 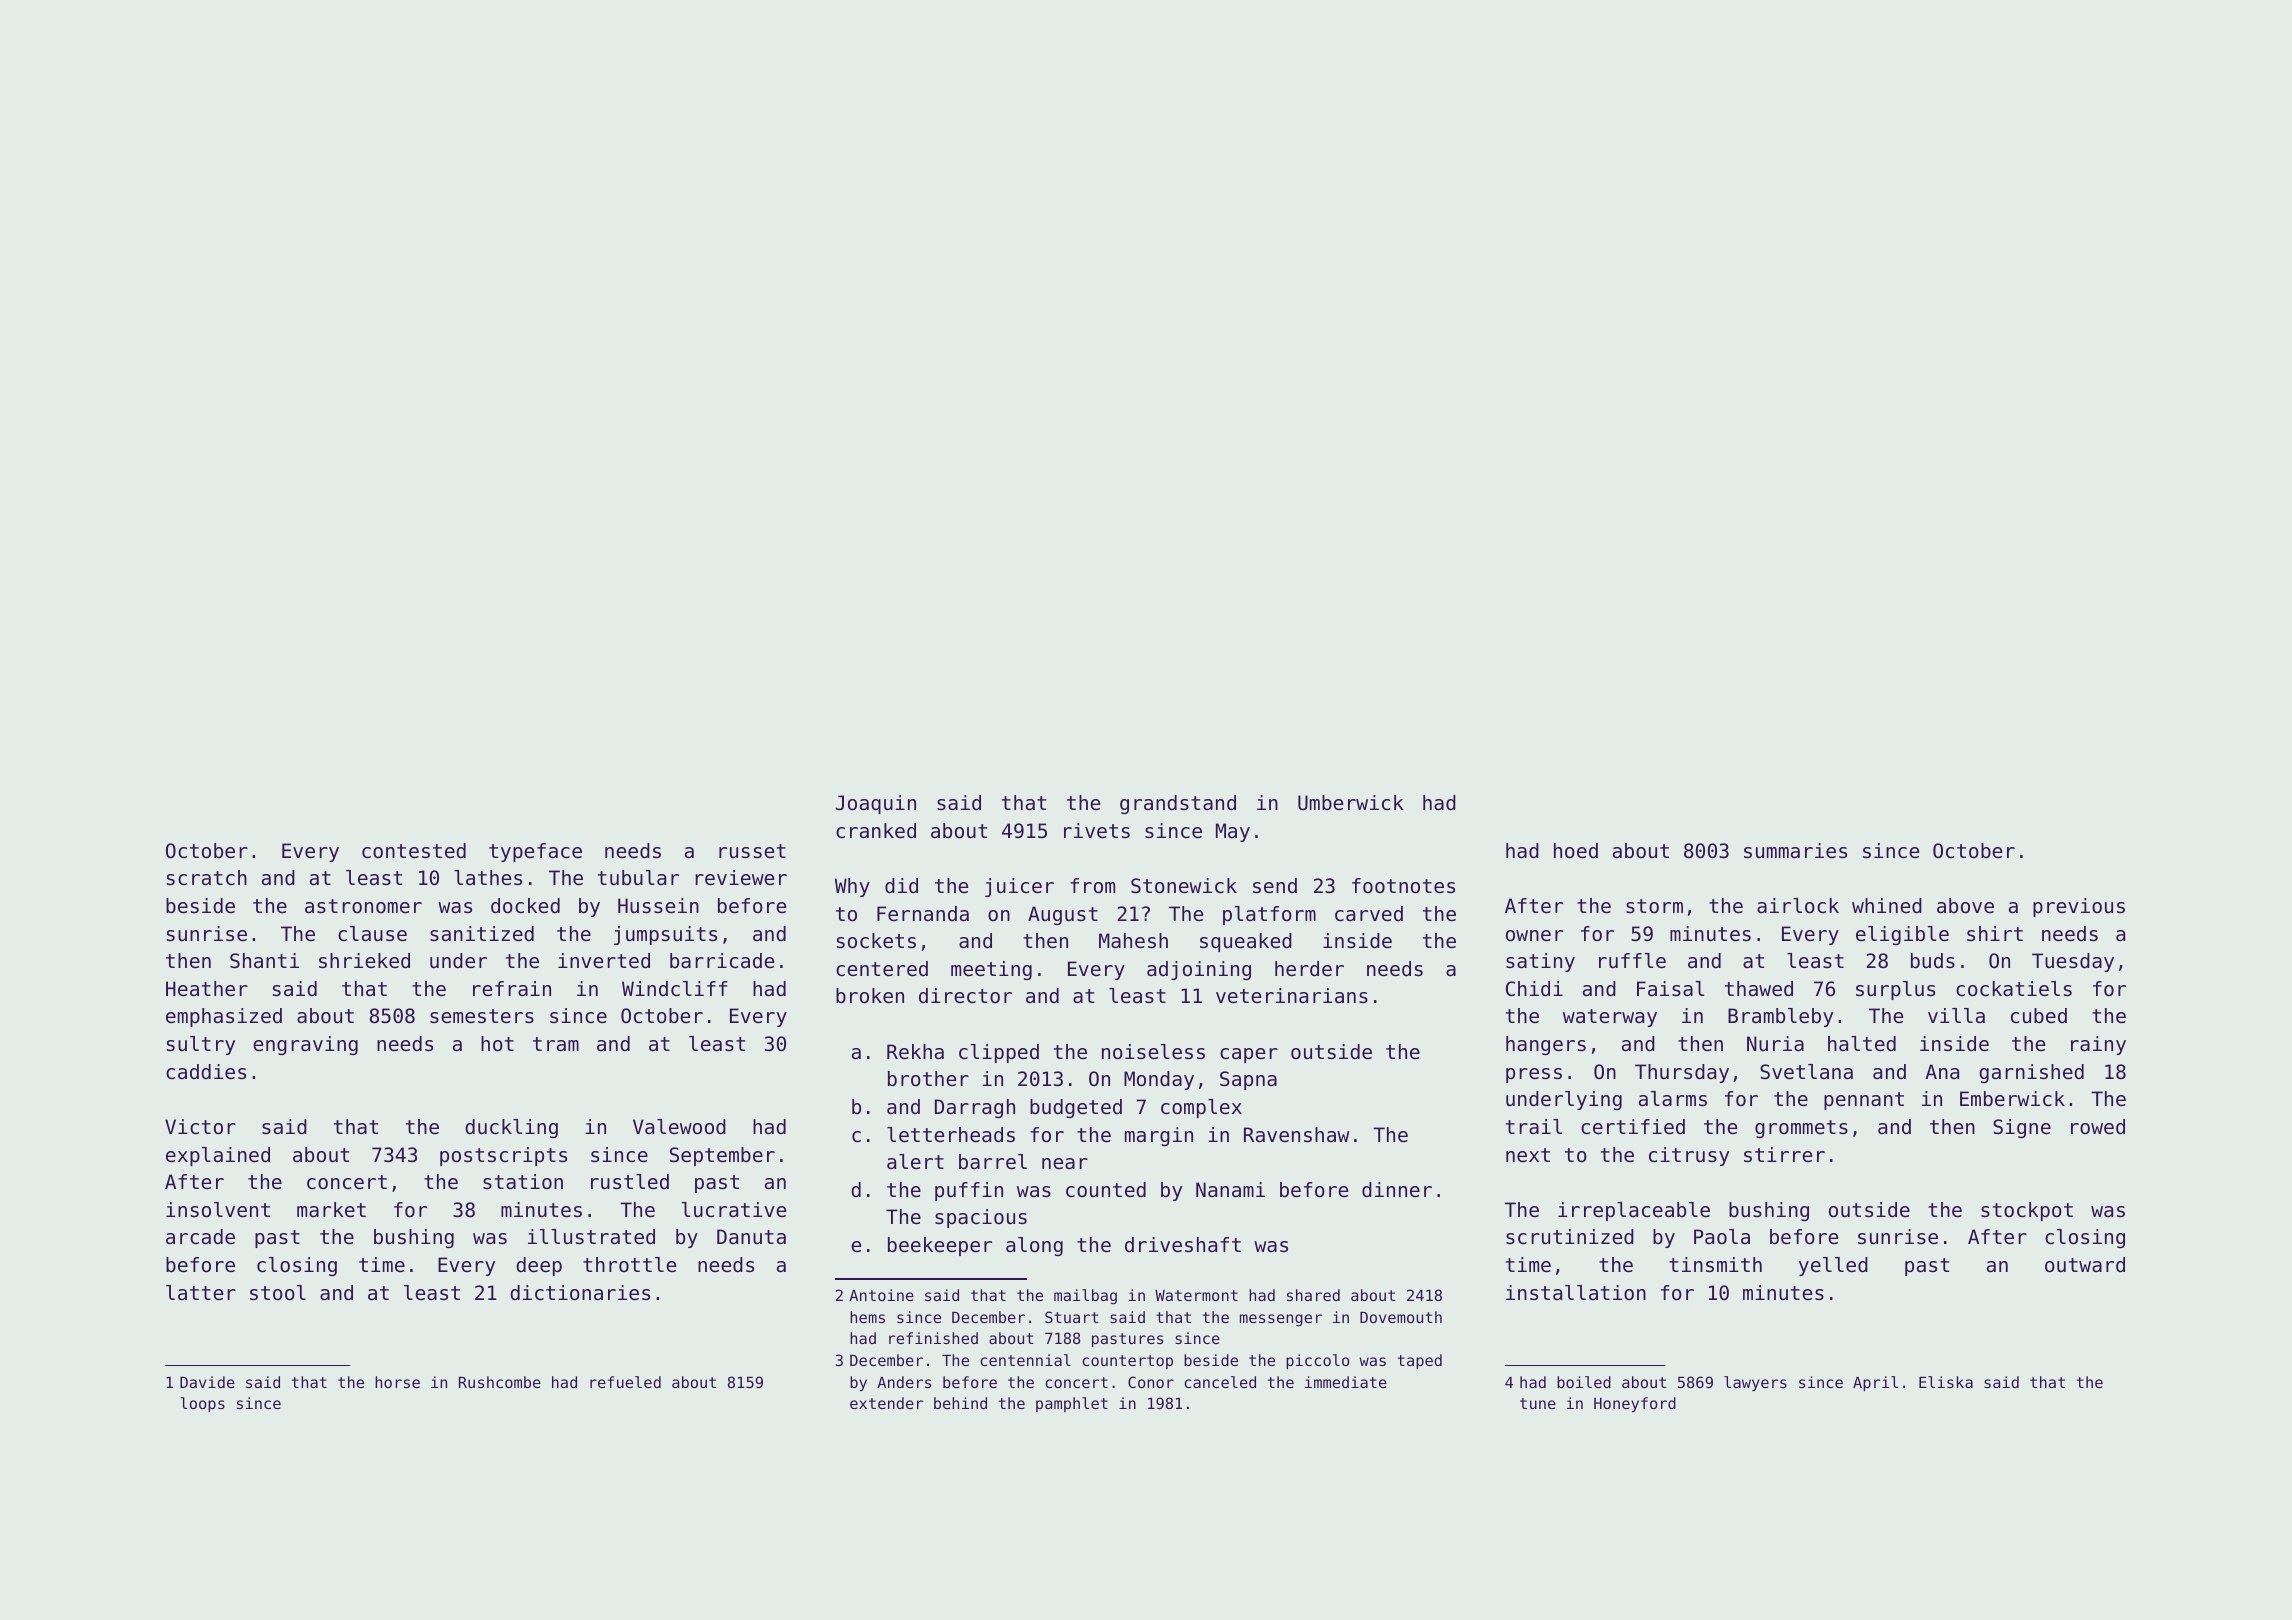 I want to click on brother, so click(x=928, y=1079).
